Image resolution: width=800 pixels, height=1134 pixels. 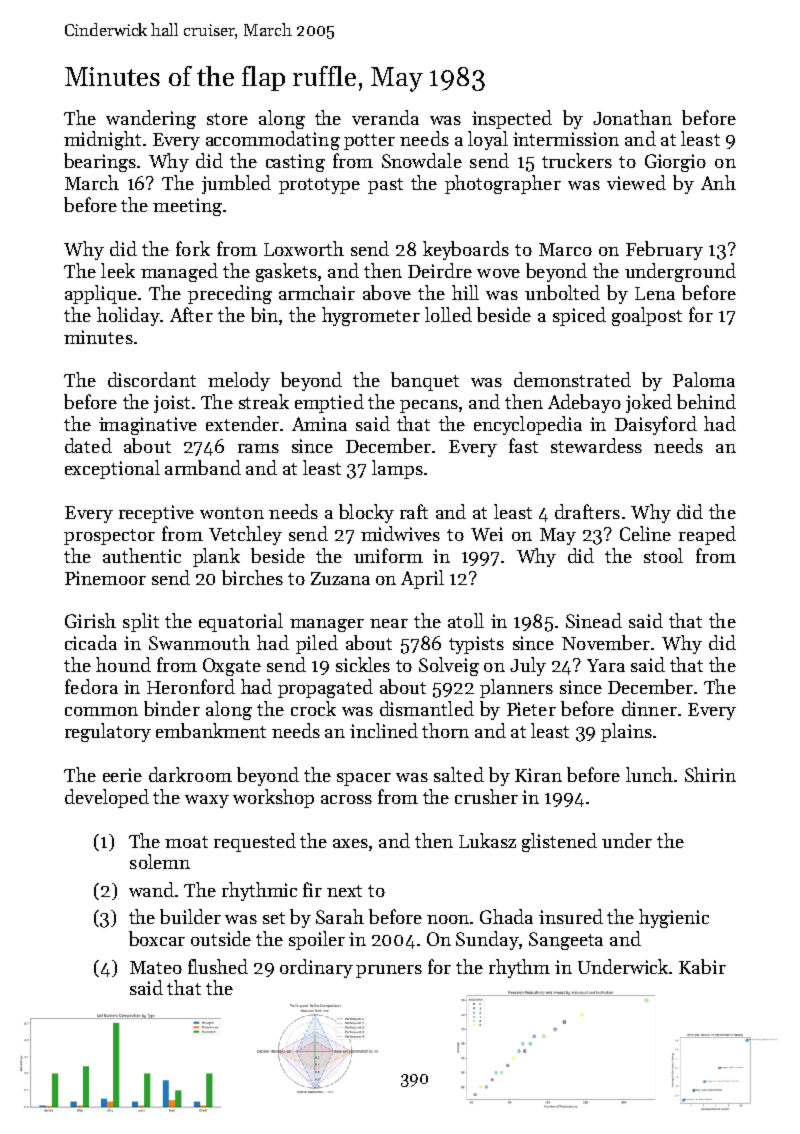 I want to click on crusher, so click(x=486, y=796).
